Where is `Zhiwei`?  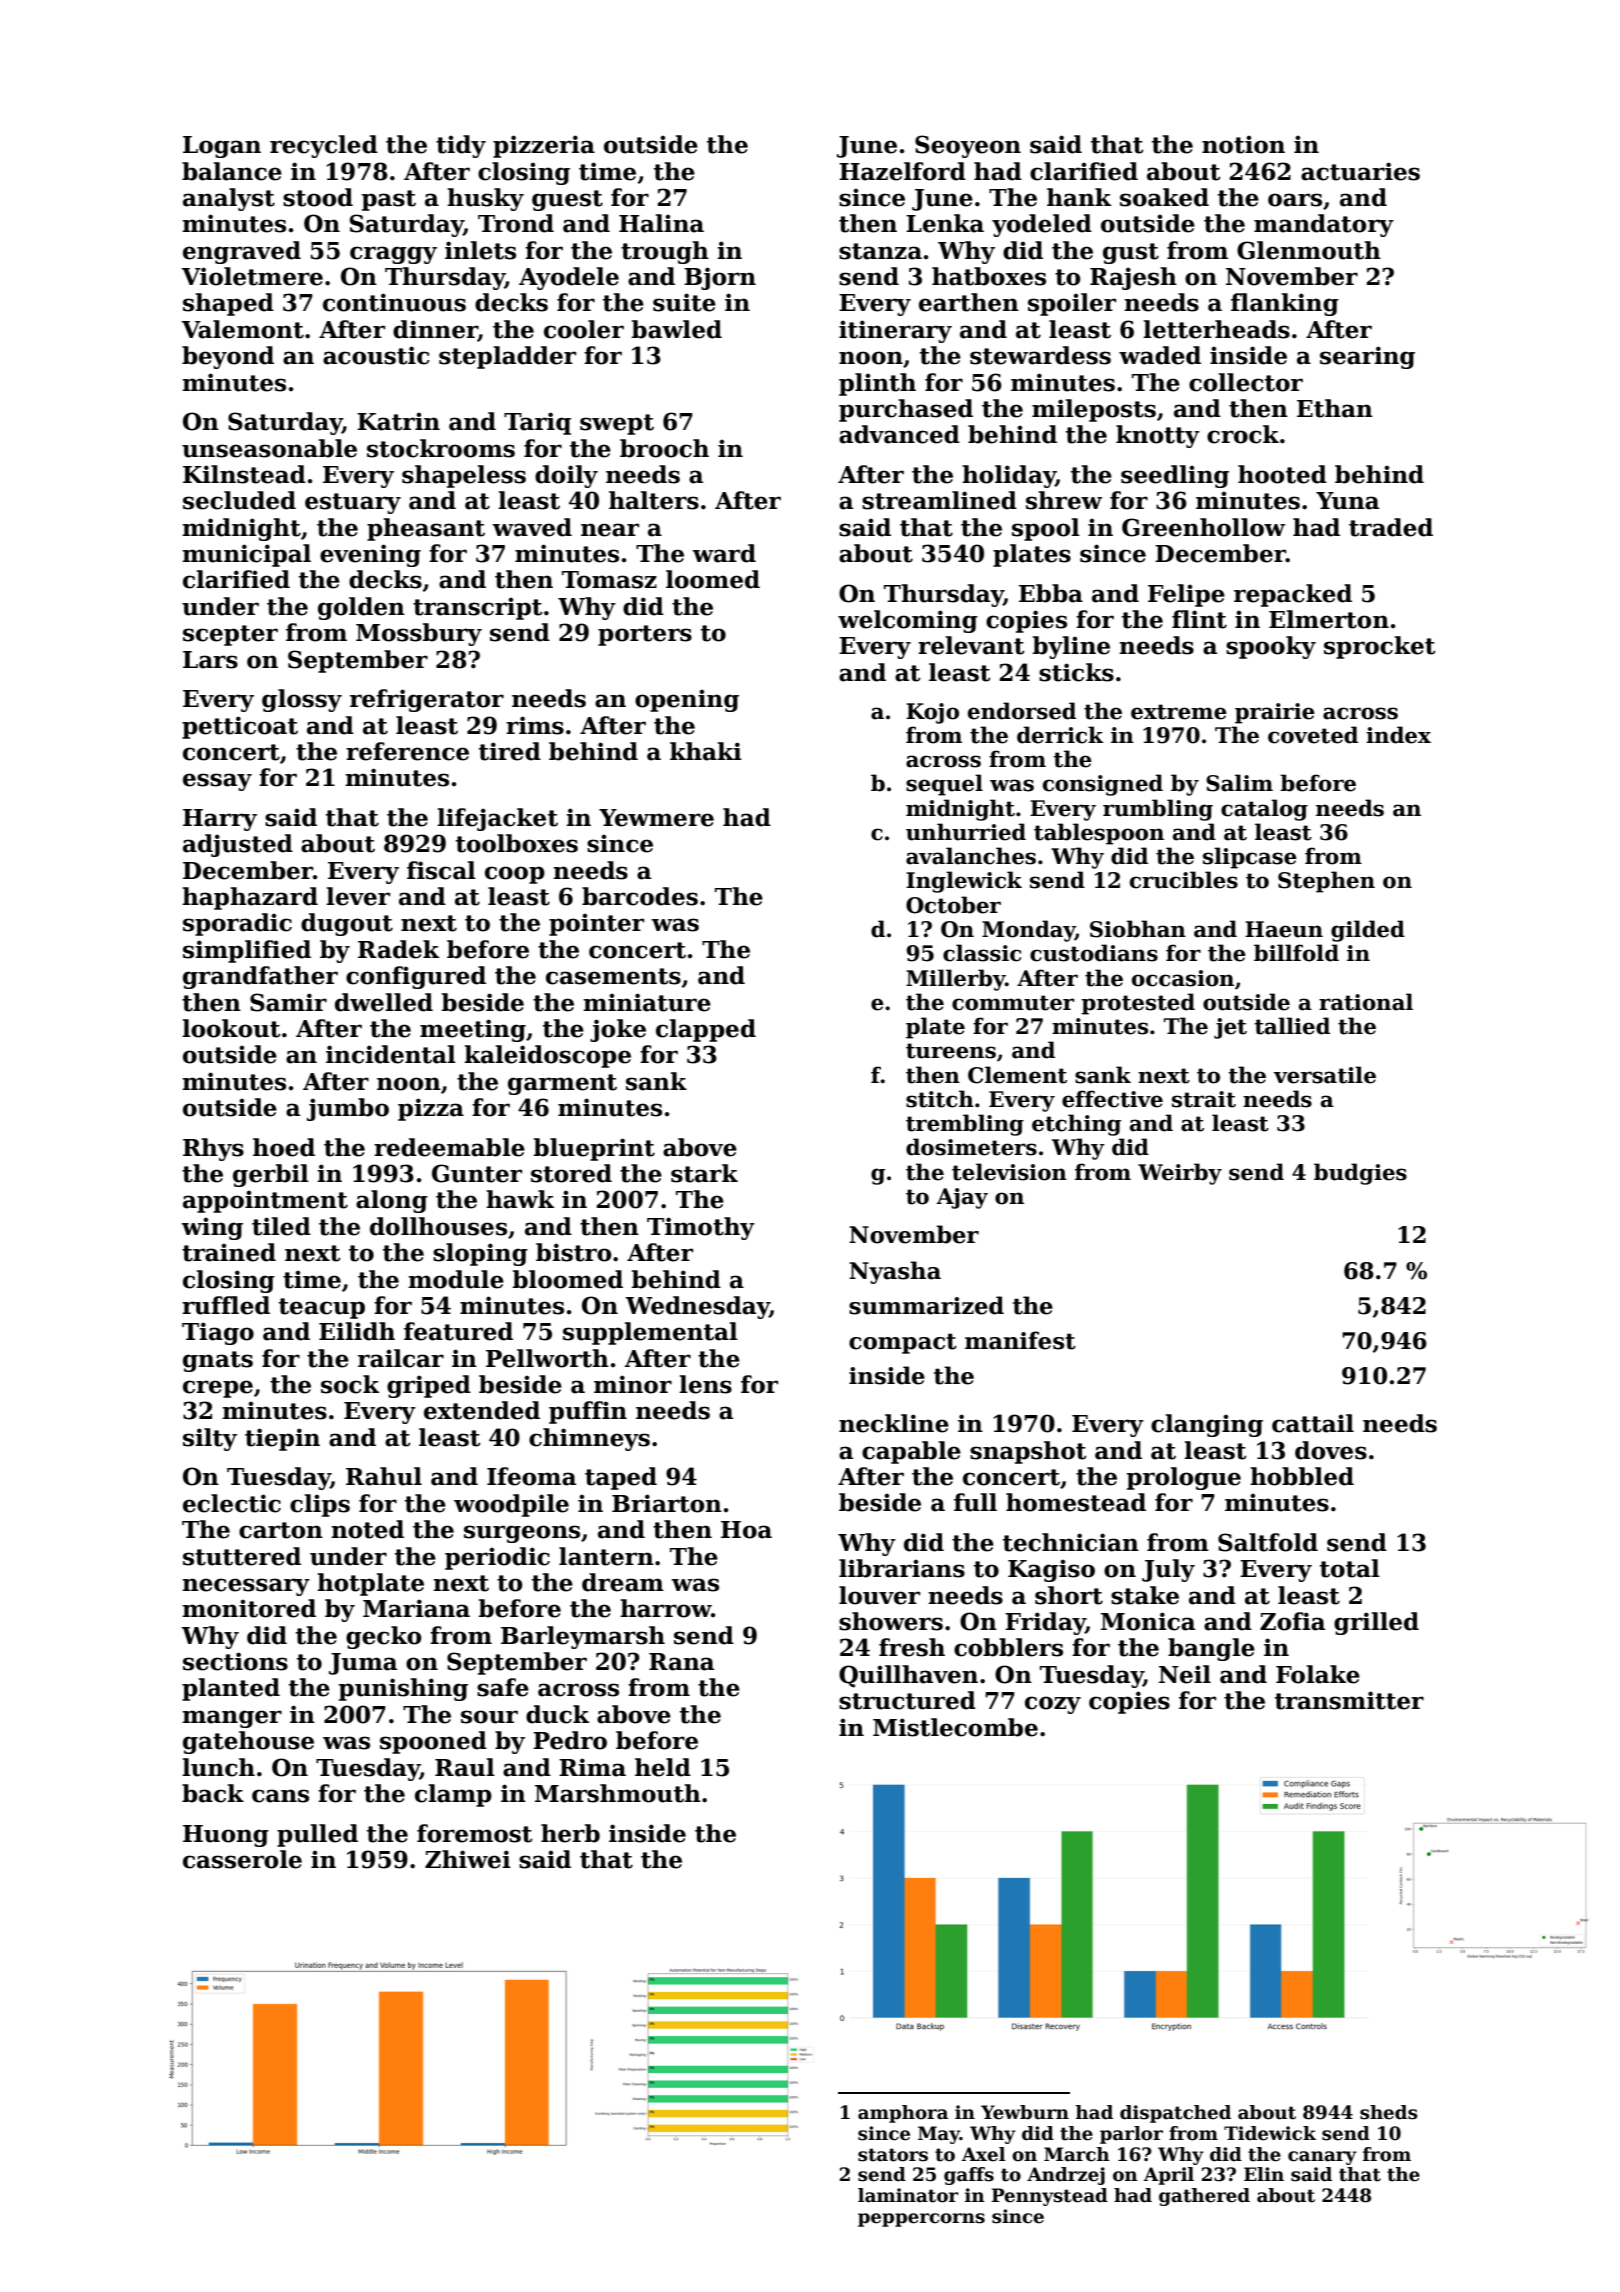
Zhiwei is located at coordinates (468, 1859).
